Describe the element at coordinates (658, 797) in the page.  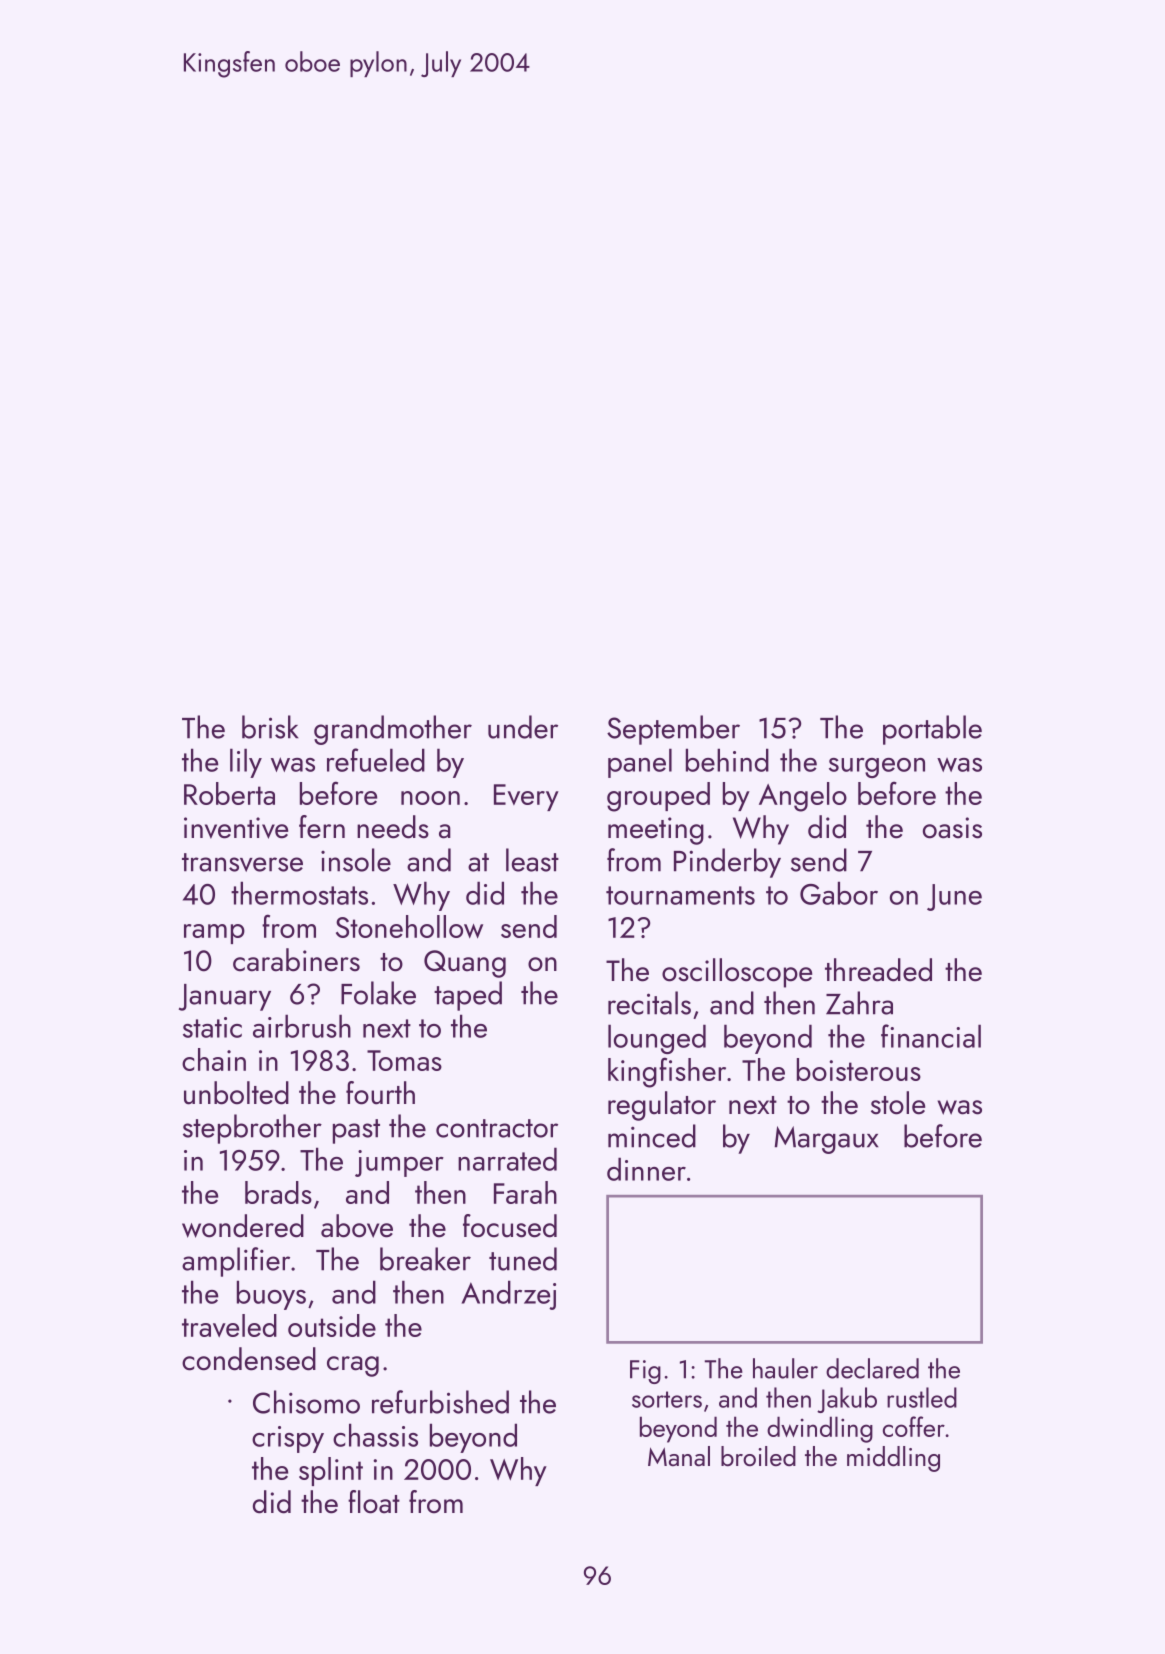
I see `grouped` at that location.
